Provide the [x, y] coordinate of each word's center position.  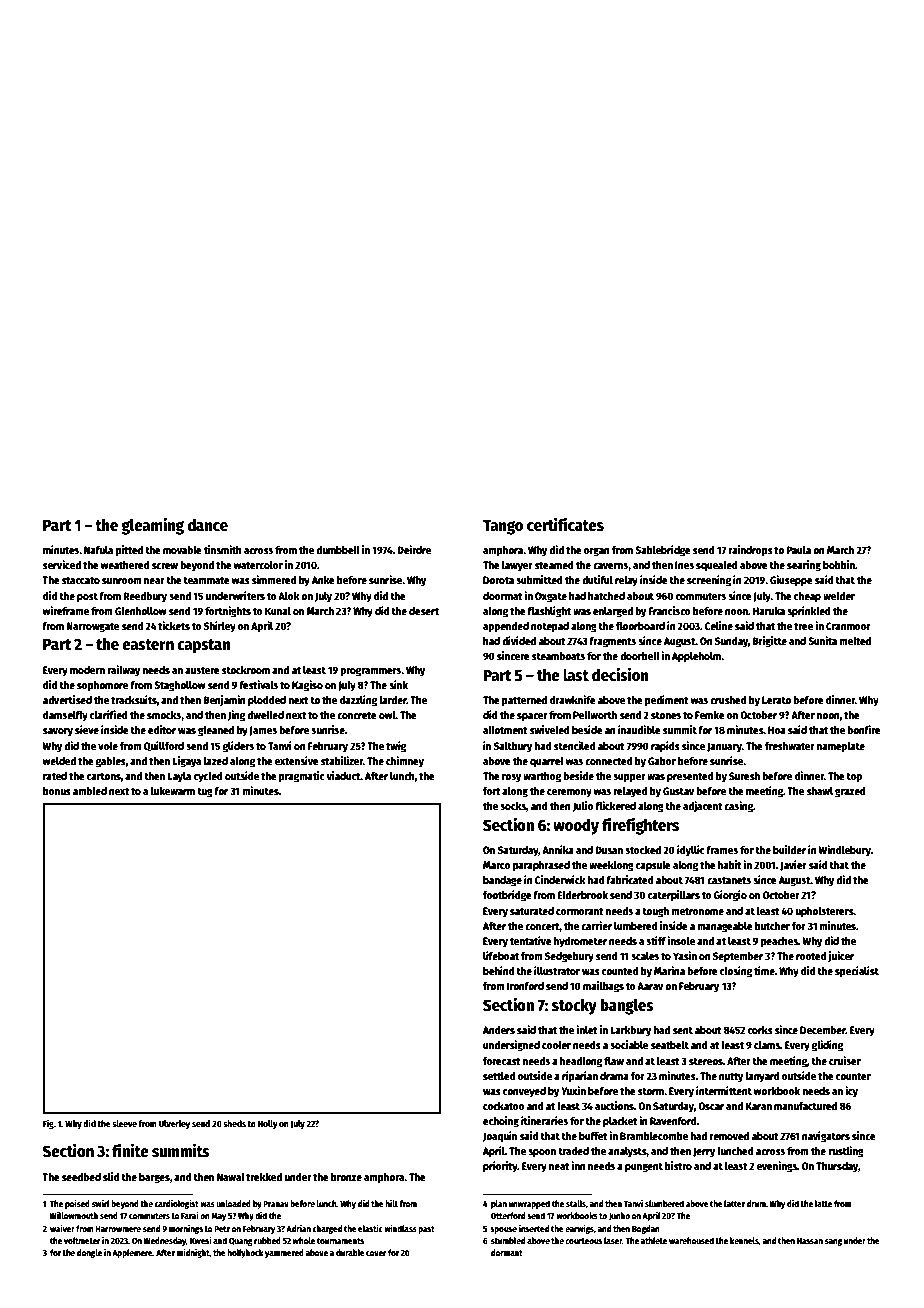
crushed [728, 700]
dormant [507, 1252]
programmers [370, 672]
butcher [772, 926]
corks [760, 1030]
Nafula [98, 550]
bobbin [839, 564]
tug [205, 793]
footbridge [507, 896]
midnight [193, 1253]
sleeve [124, 1123]
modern [87, 670]
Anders [499, 1030]
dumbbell [338, 550]
